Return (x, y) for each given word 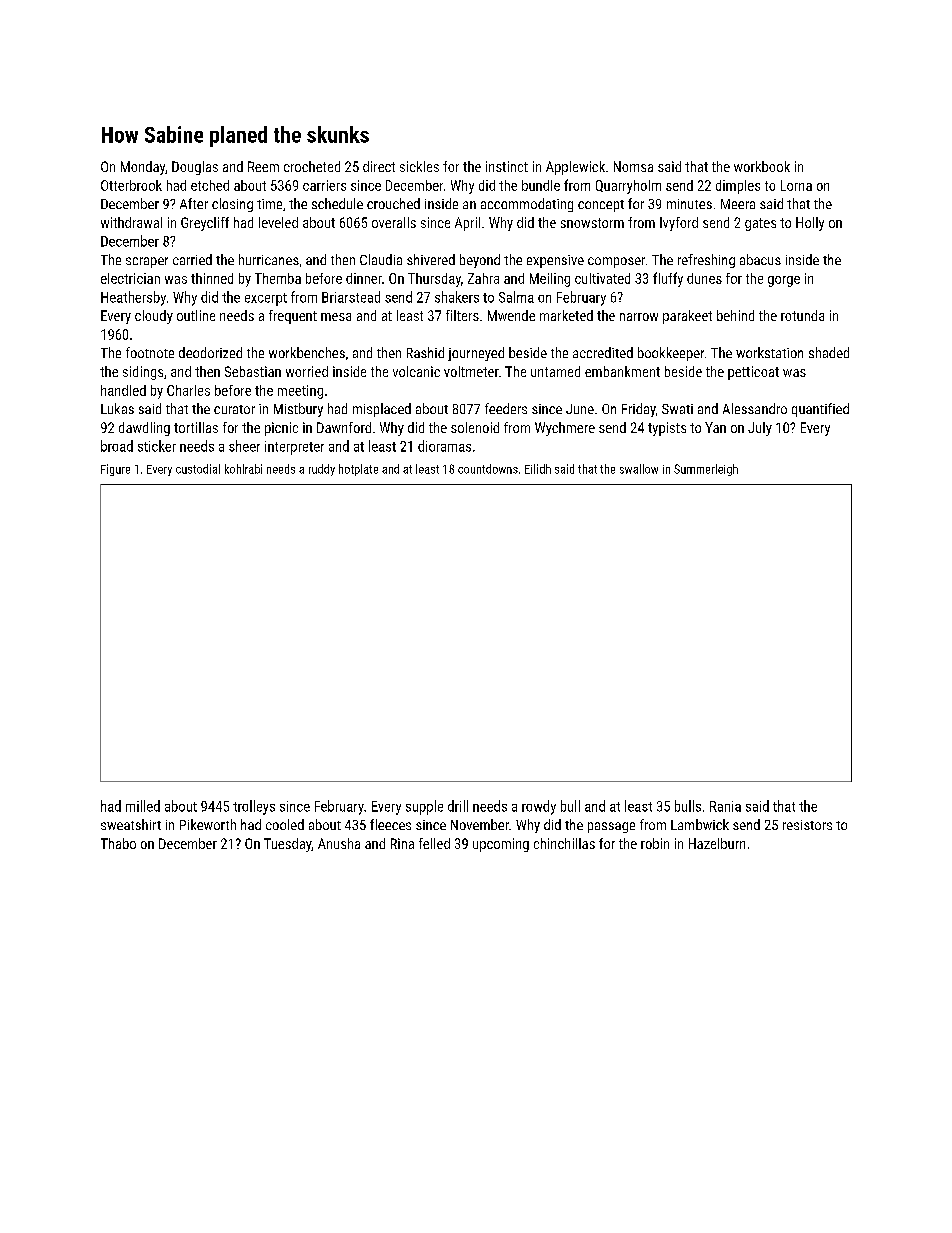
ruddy (322, 470)
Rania (725, 806)
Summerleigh (706, 470)
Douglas (195, 168)
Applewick (575, 168)
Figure (115, 470)
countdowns (488, 469)
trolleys (254, 807)
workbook (762, 166)
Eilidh (538, 469)
